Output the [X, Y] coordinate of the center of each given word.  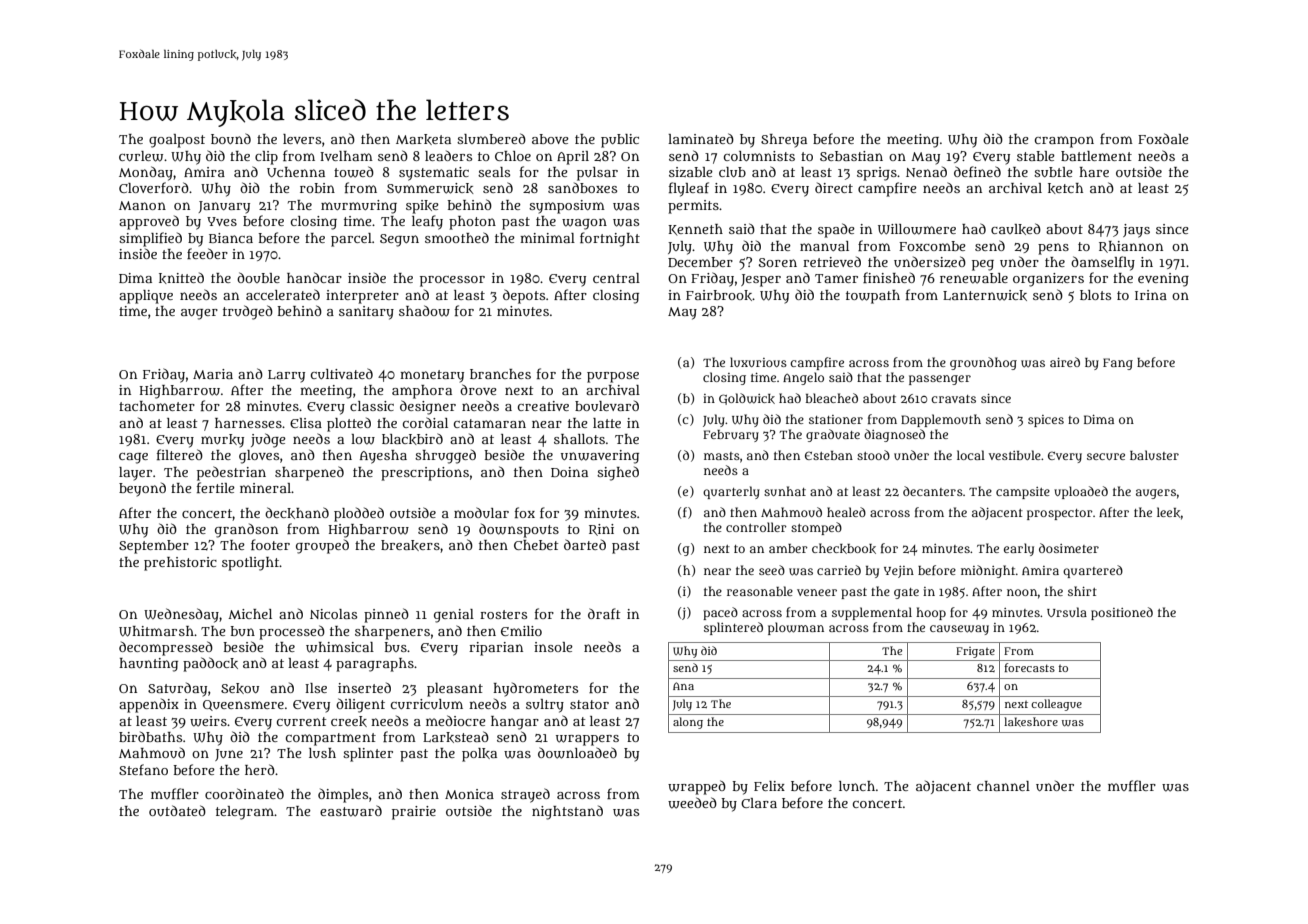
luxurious [758, 362]
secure [1106, 456]
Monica [469, 794]
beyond [142, 489]
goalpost [177, 141]
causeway [959, 630]
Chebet [536, 545]
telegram [245, 813]
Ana [683, 686]
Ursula [1067, 612]
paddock [210, 664]
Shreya [784, 141]
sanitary [366, 313]
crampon [1064, 142]
